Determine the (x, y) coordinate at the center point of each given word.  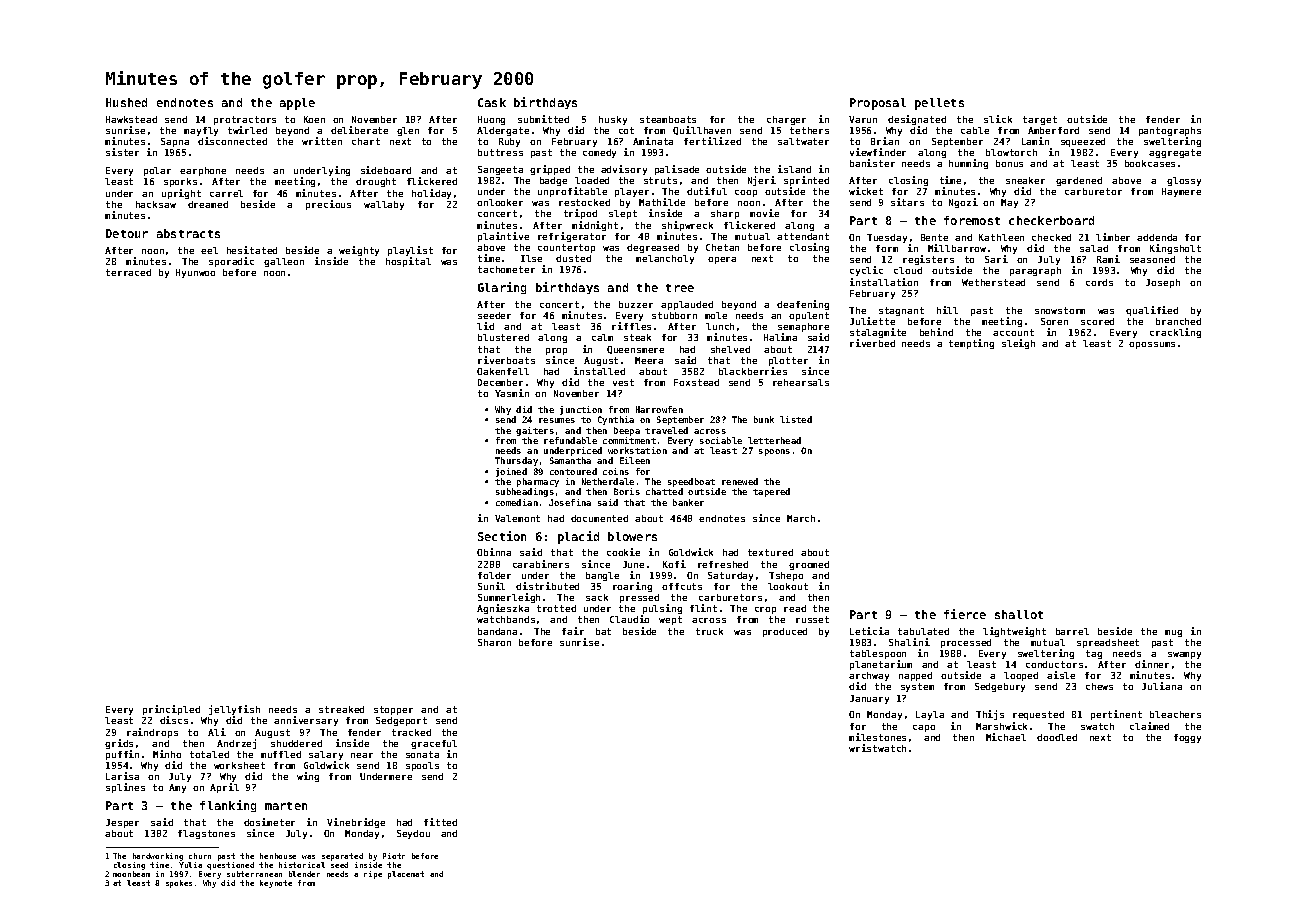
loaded (592, 180)
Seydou (413, 834)
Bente (934, 237)
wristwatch (877, 748)
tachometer (506, 269)
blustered (503, 337)
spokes (179, 884)
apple (297, 104)
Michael (1006, 737)
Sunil (491, 586)
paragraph (1035, 271)
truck (709, 631)
